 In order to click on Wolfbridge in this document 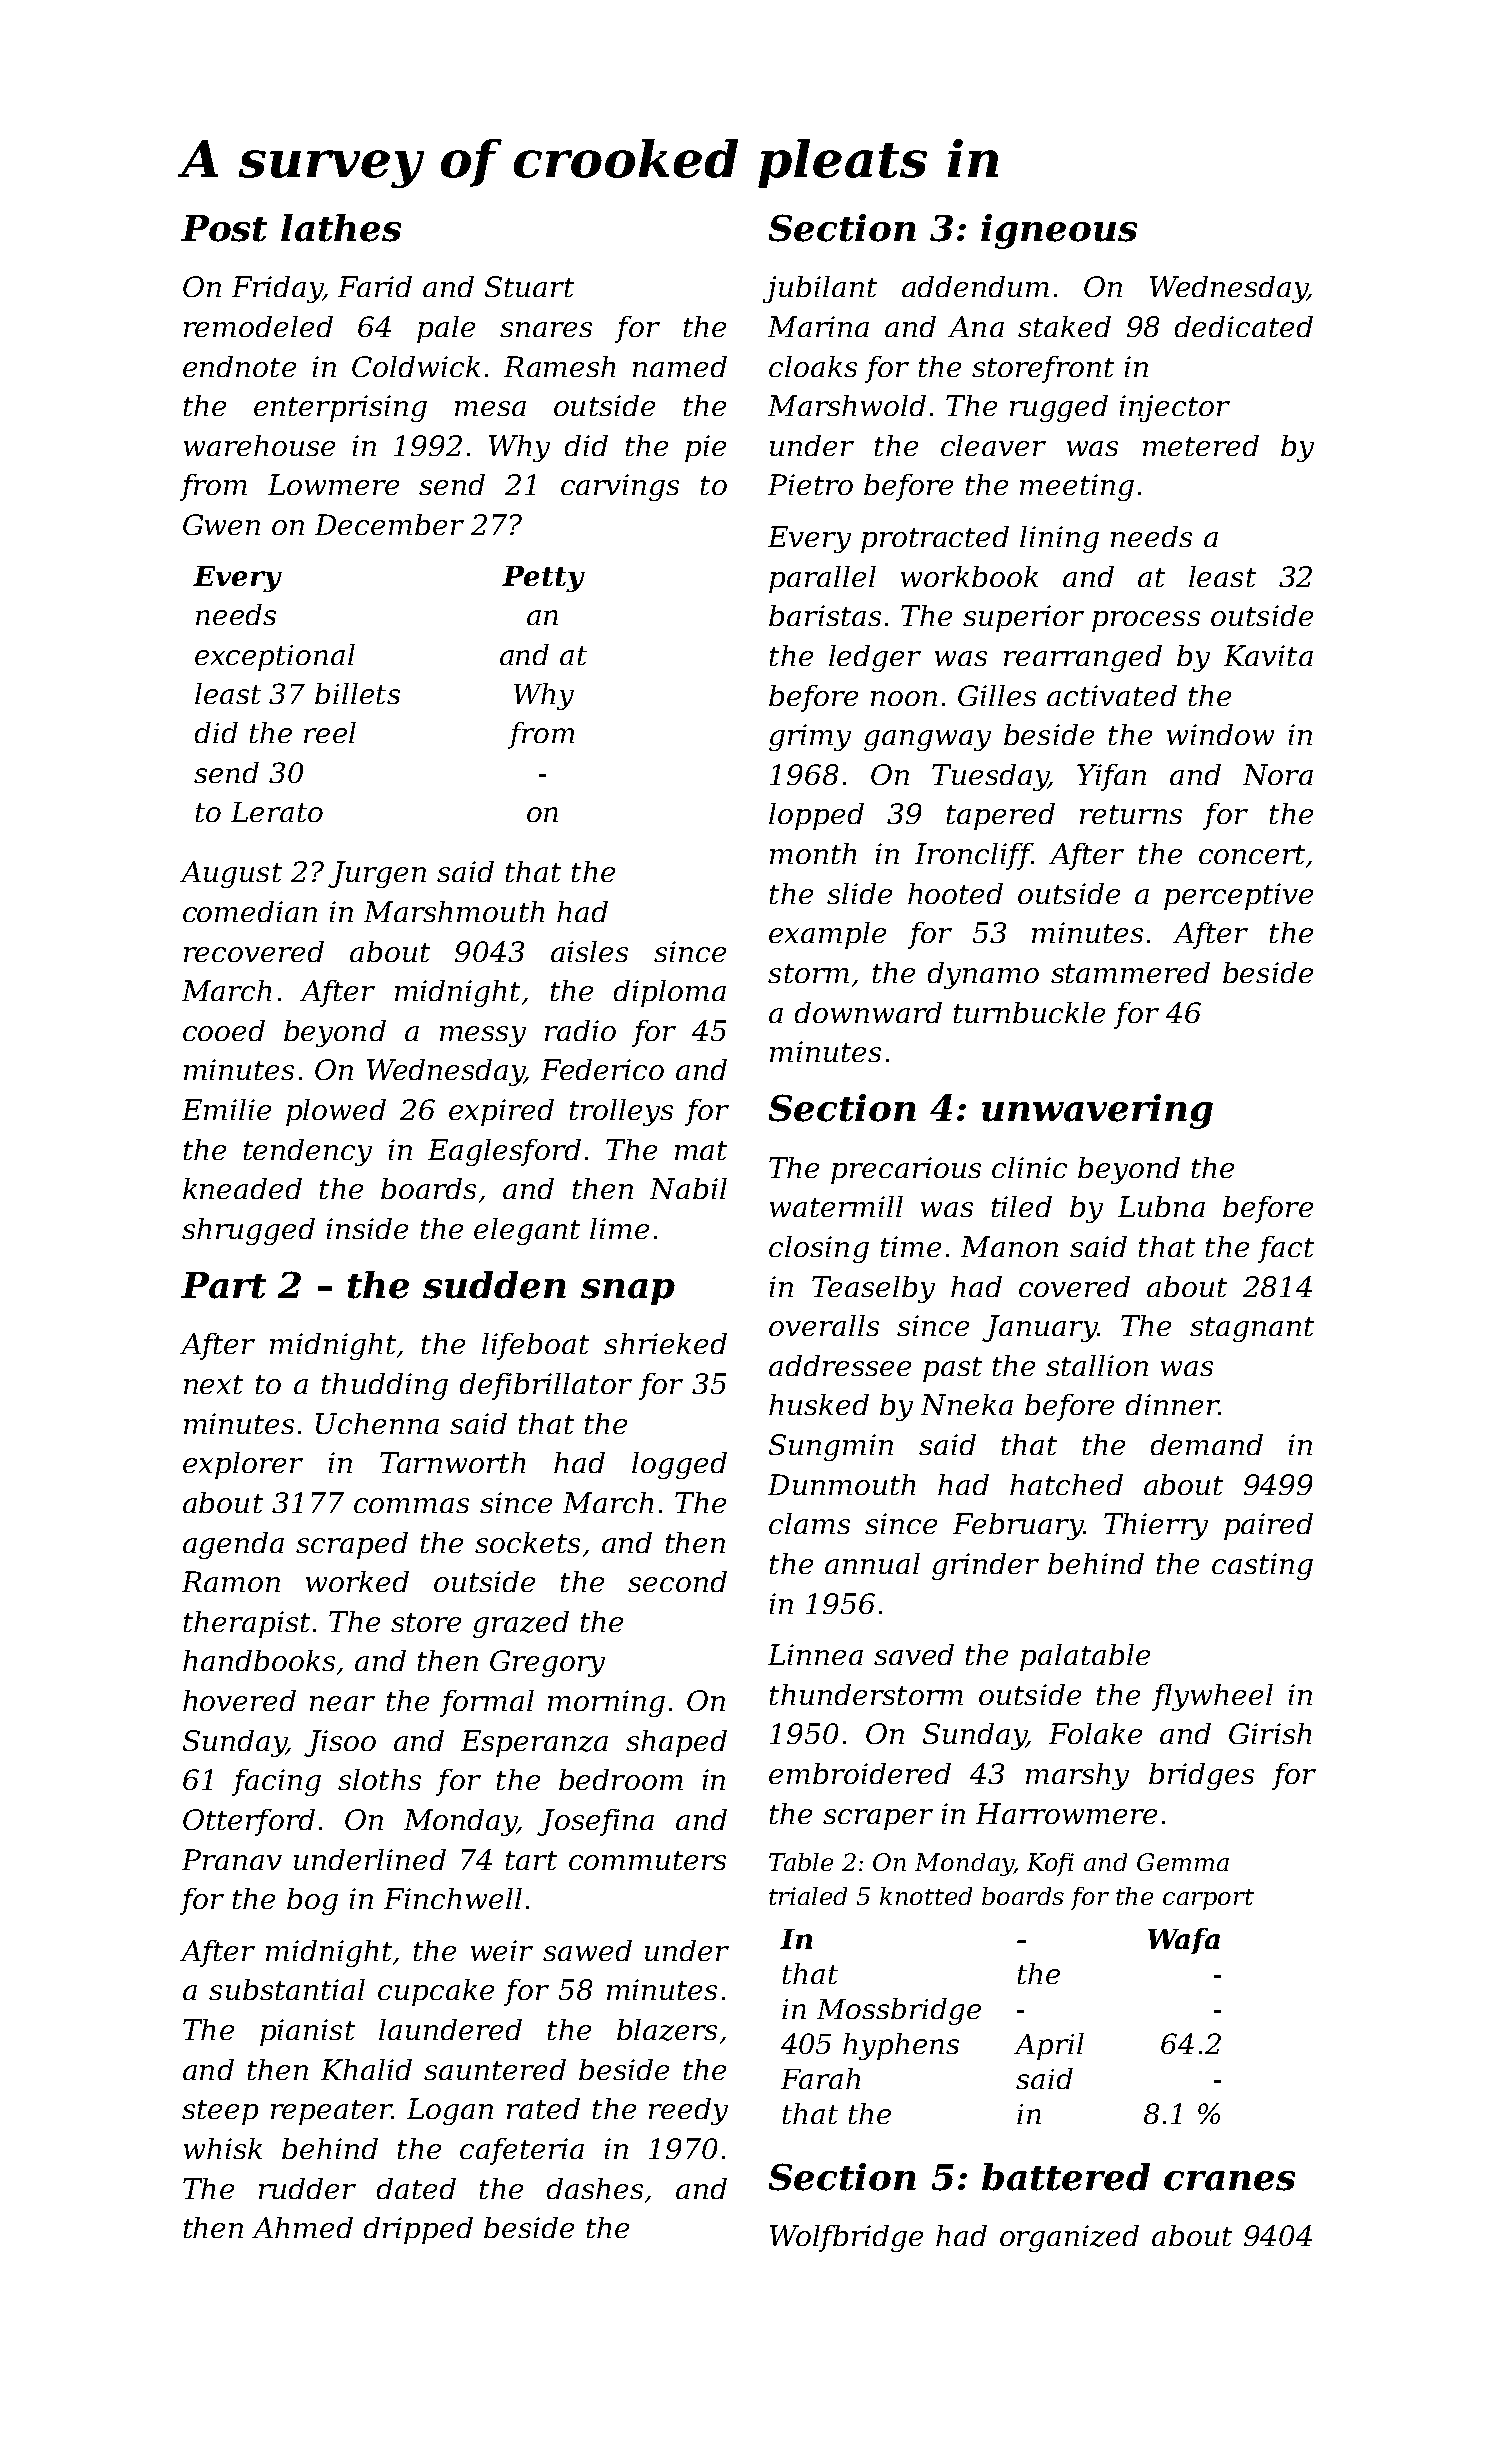, I will do `click(846, 2238)`.
